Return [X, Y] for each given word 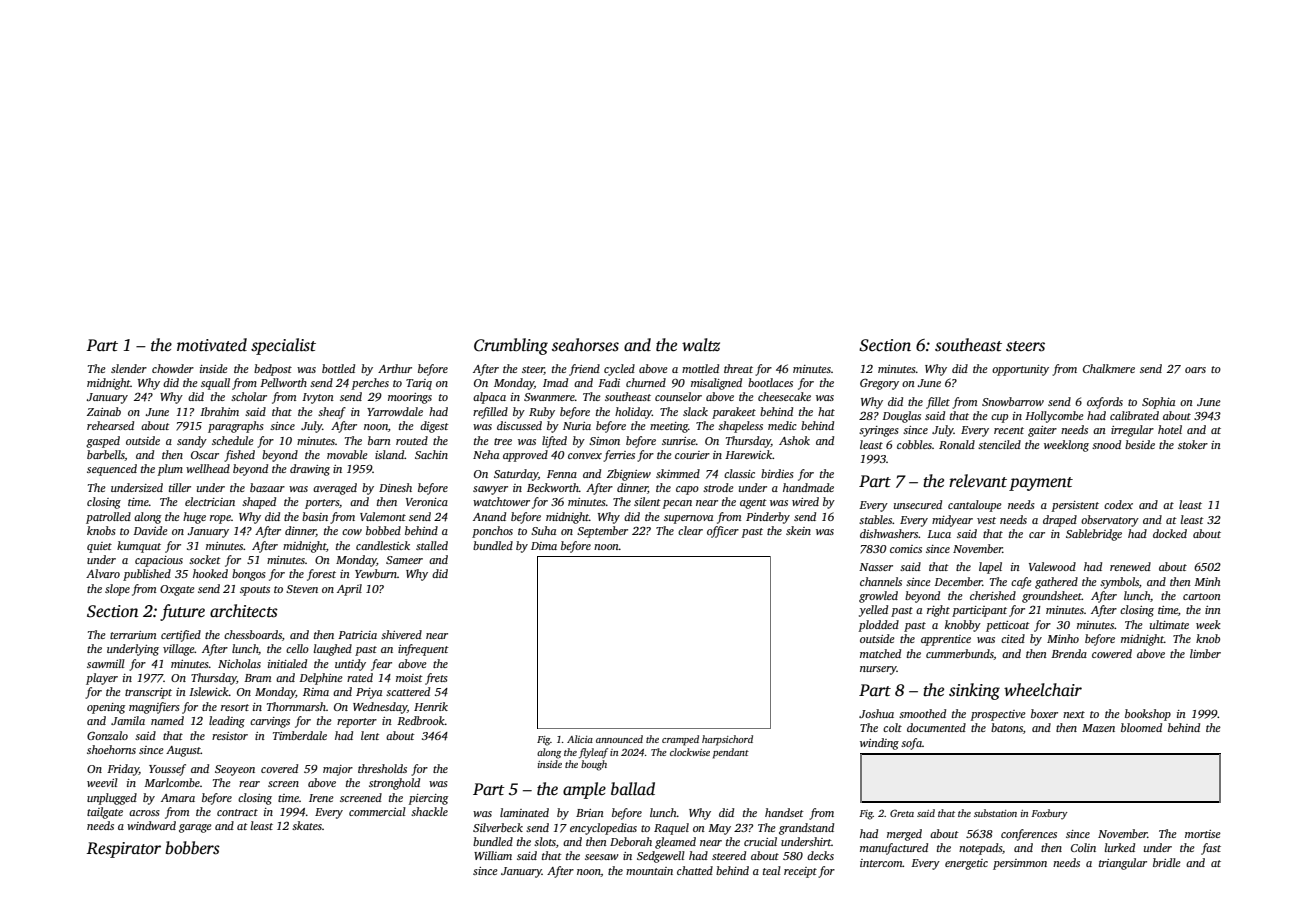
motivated [212, 345]
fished [239, 456]
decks [820, 855]
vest [986, 520]
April [349, 590]
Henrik [431, 706]
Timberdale [300, 735]
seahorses [585, 345]
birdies [777, 473]
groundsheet [1052, 597]
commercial [377, 811]
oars [1195, 370]
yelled [873, 611]
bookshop [1148, 715]
